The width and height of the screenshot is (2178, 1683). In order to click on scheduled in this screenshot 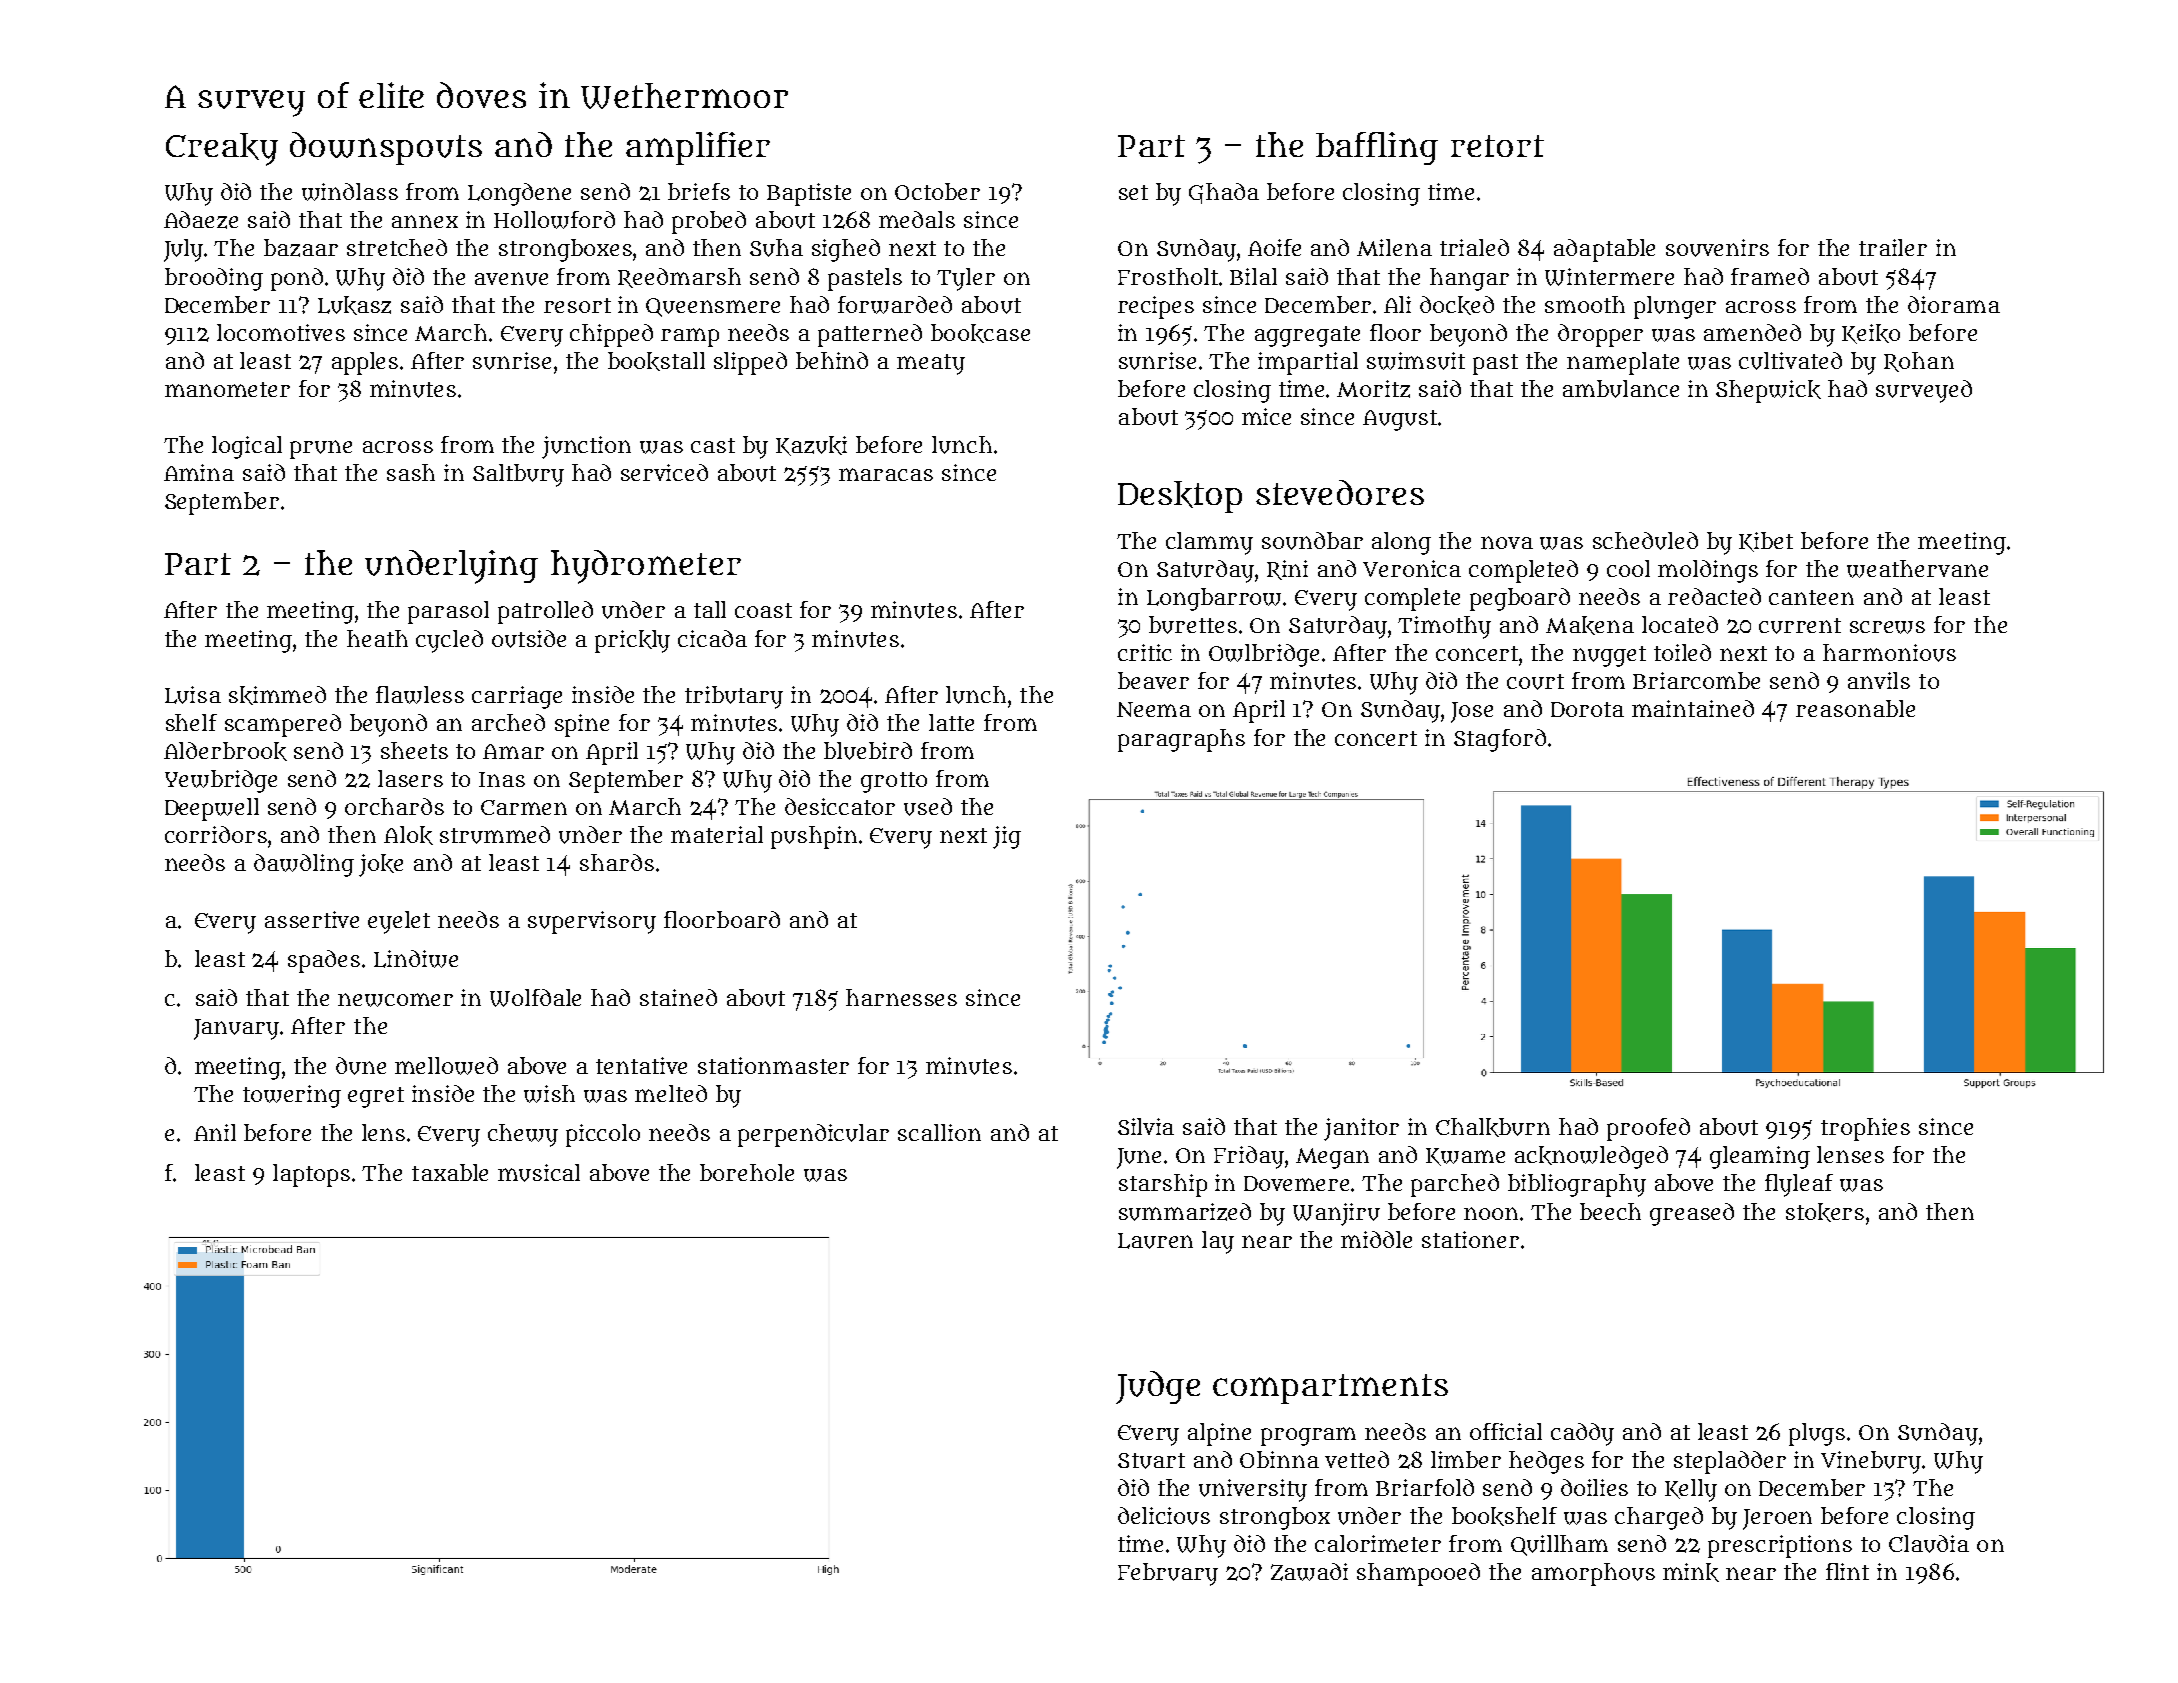, I will do `click(1645, 541)`.
